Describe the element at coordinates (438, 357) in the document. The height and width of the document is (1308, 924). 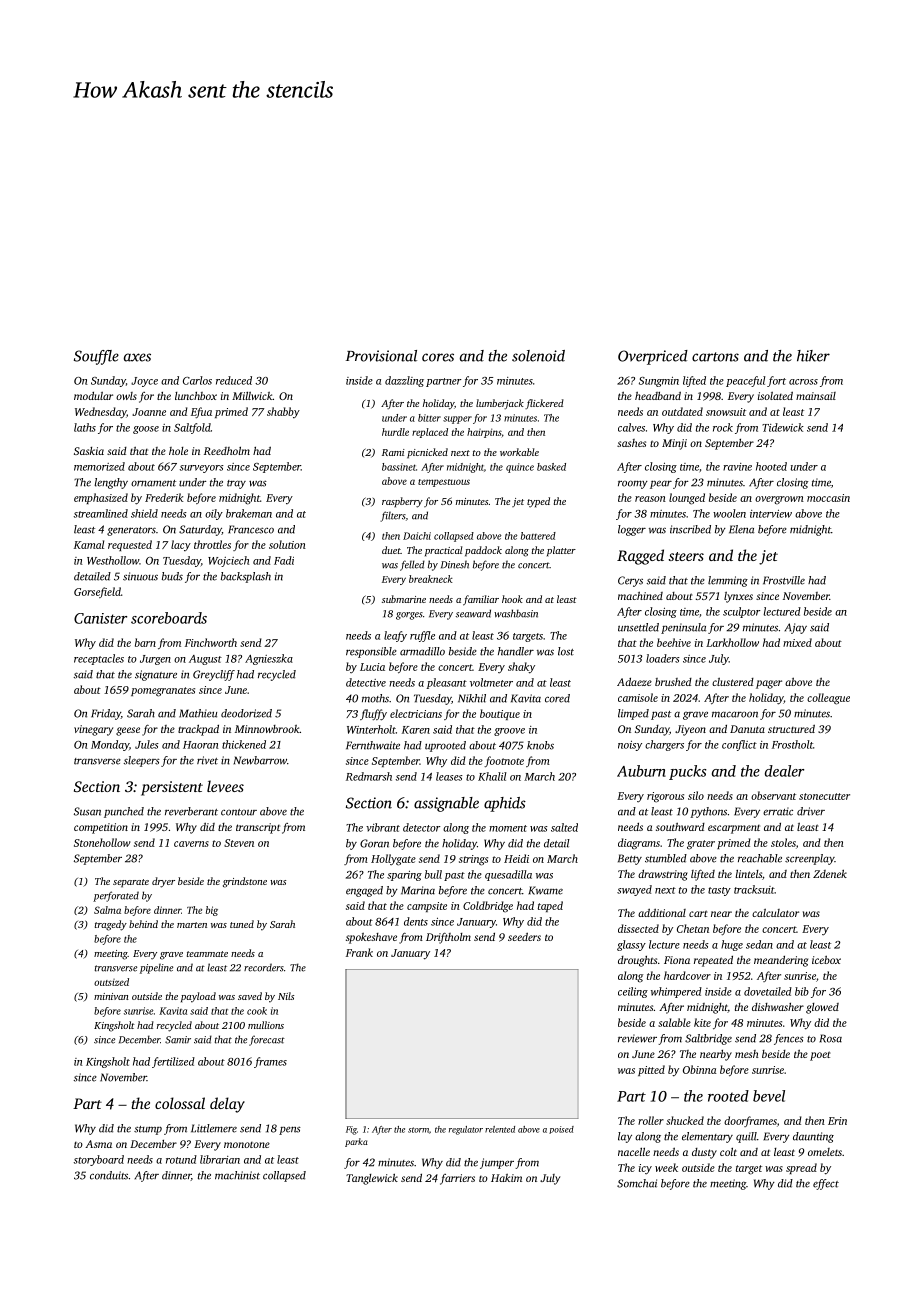
I see `cores` at that location.
